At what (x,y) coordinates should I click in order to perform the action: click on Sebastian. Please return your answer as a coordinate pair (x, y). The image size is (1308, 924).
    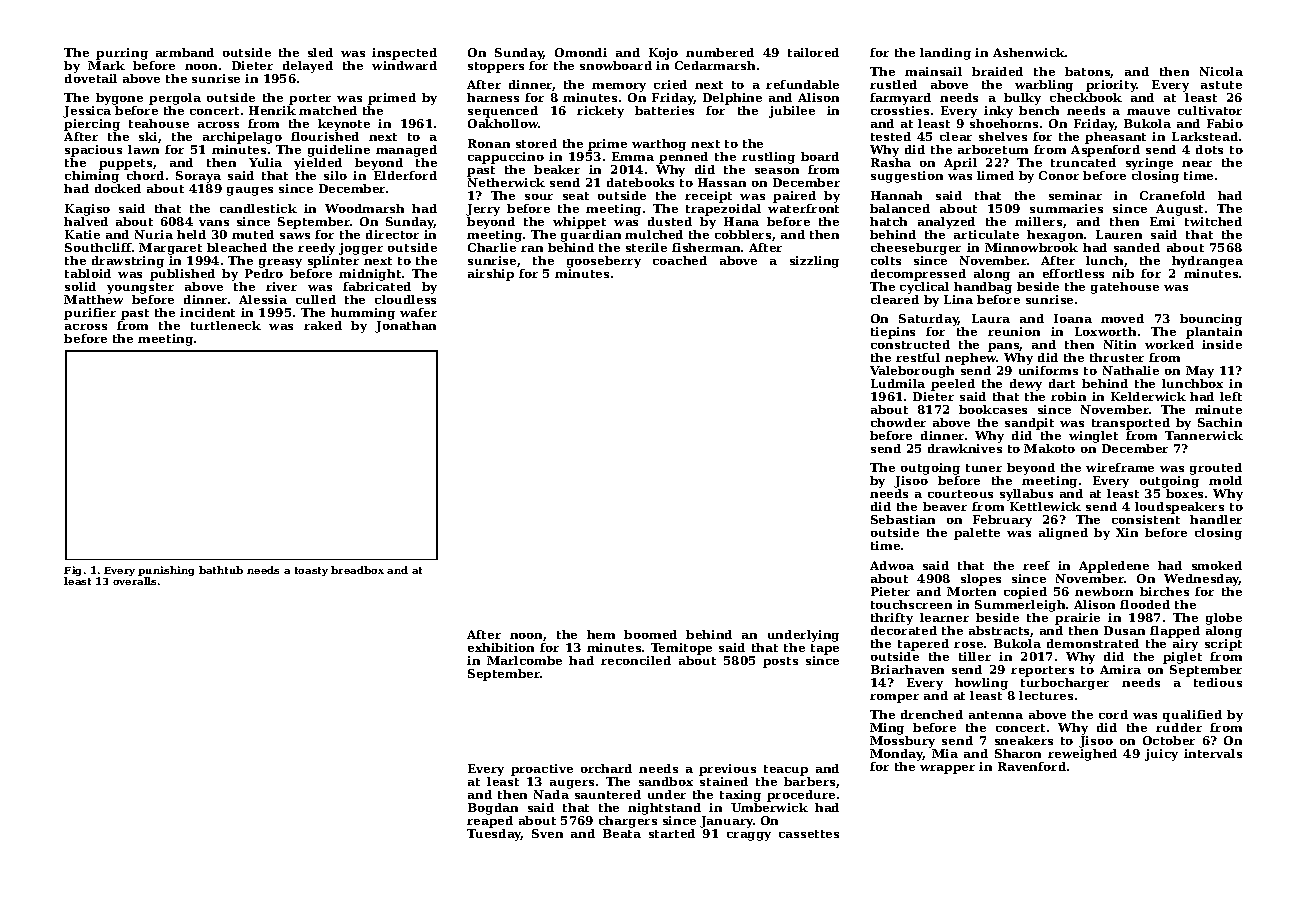
    Looking at the image, I should click on (903, 519).
